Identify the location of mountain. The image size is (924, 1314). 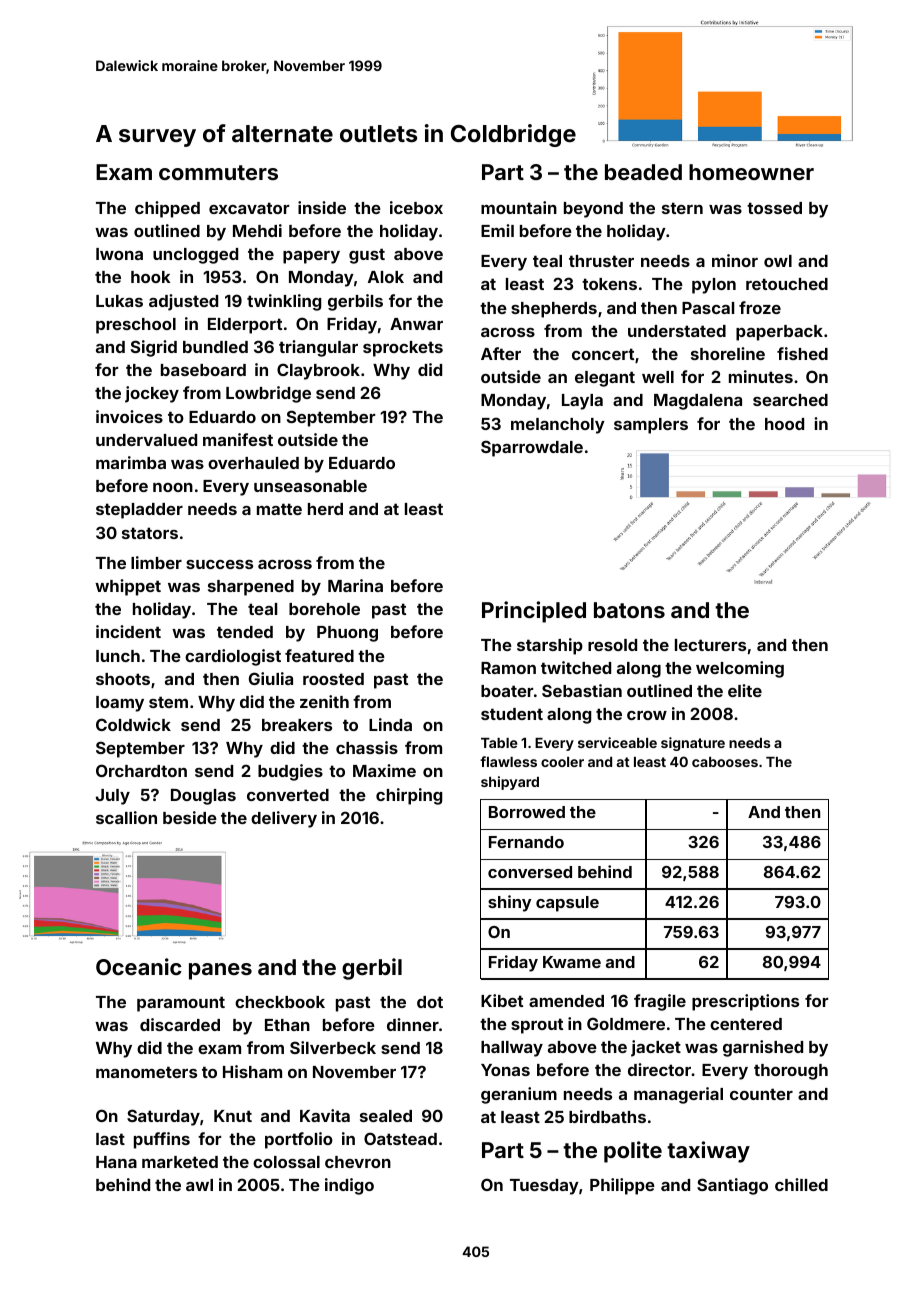
(519, 207).
